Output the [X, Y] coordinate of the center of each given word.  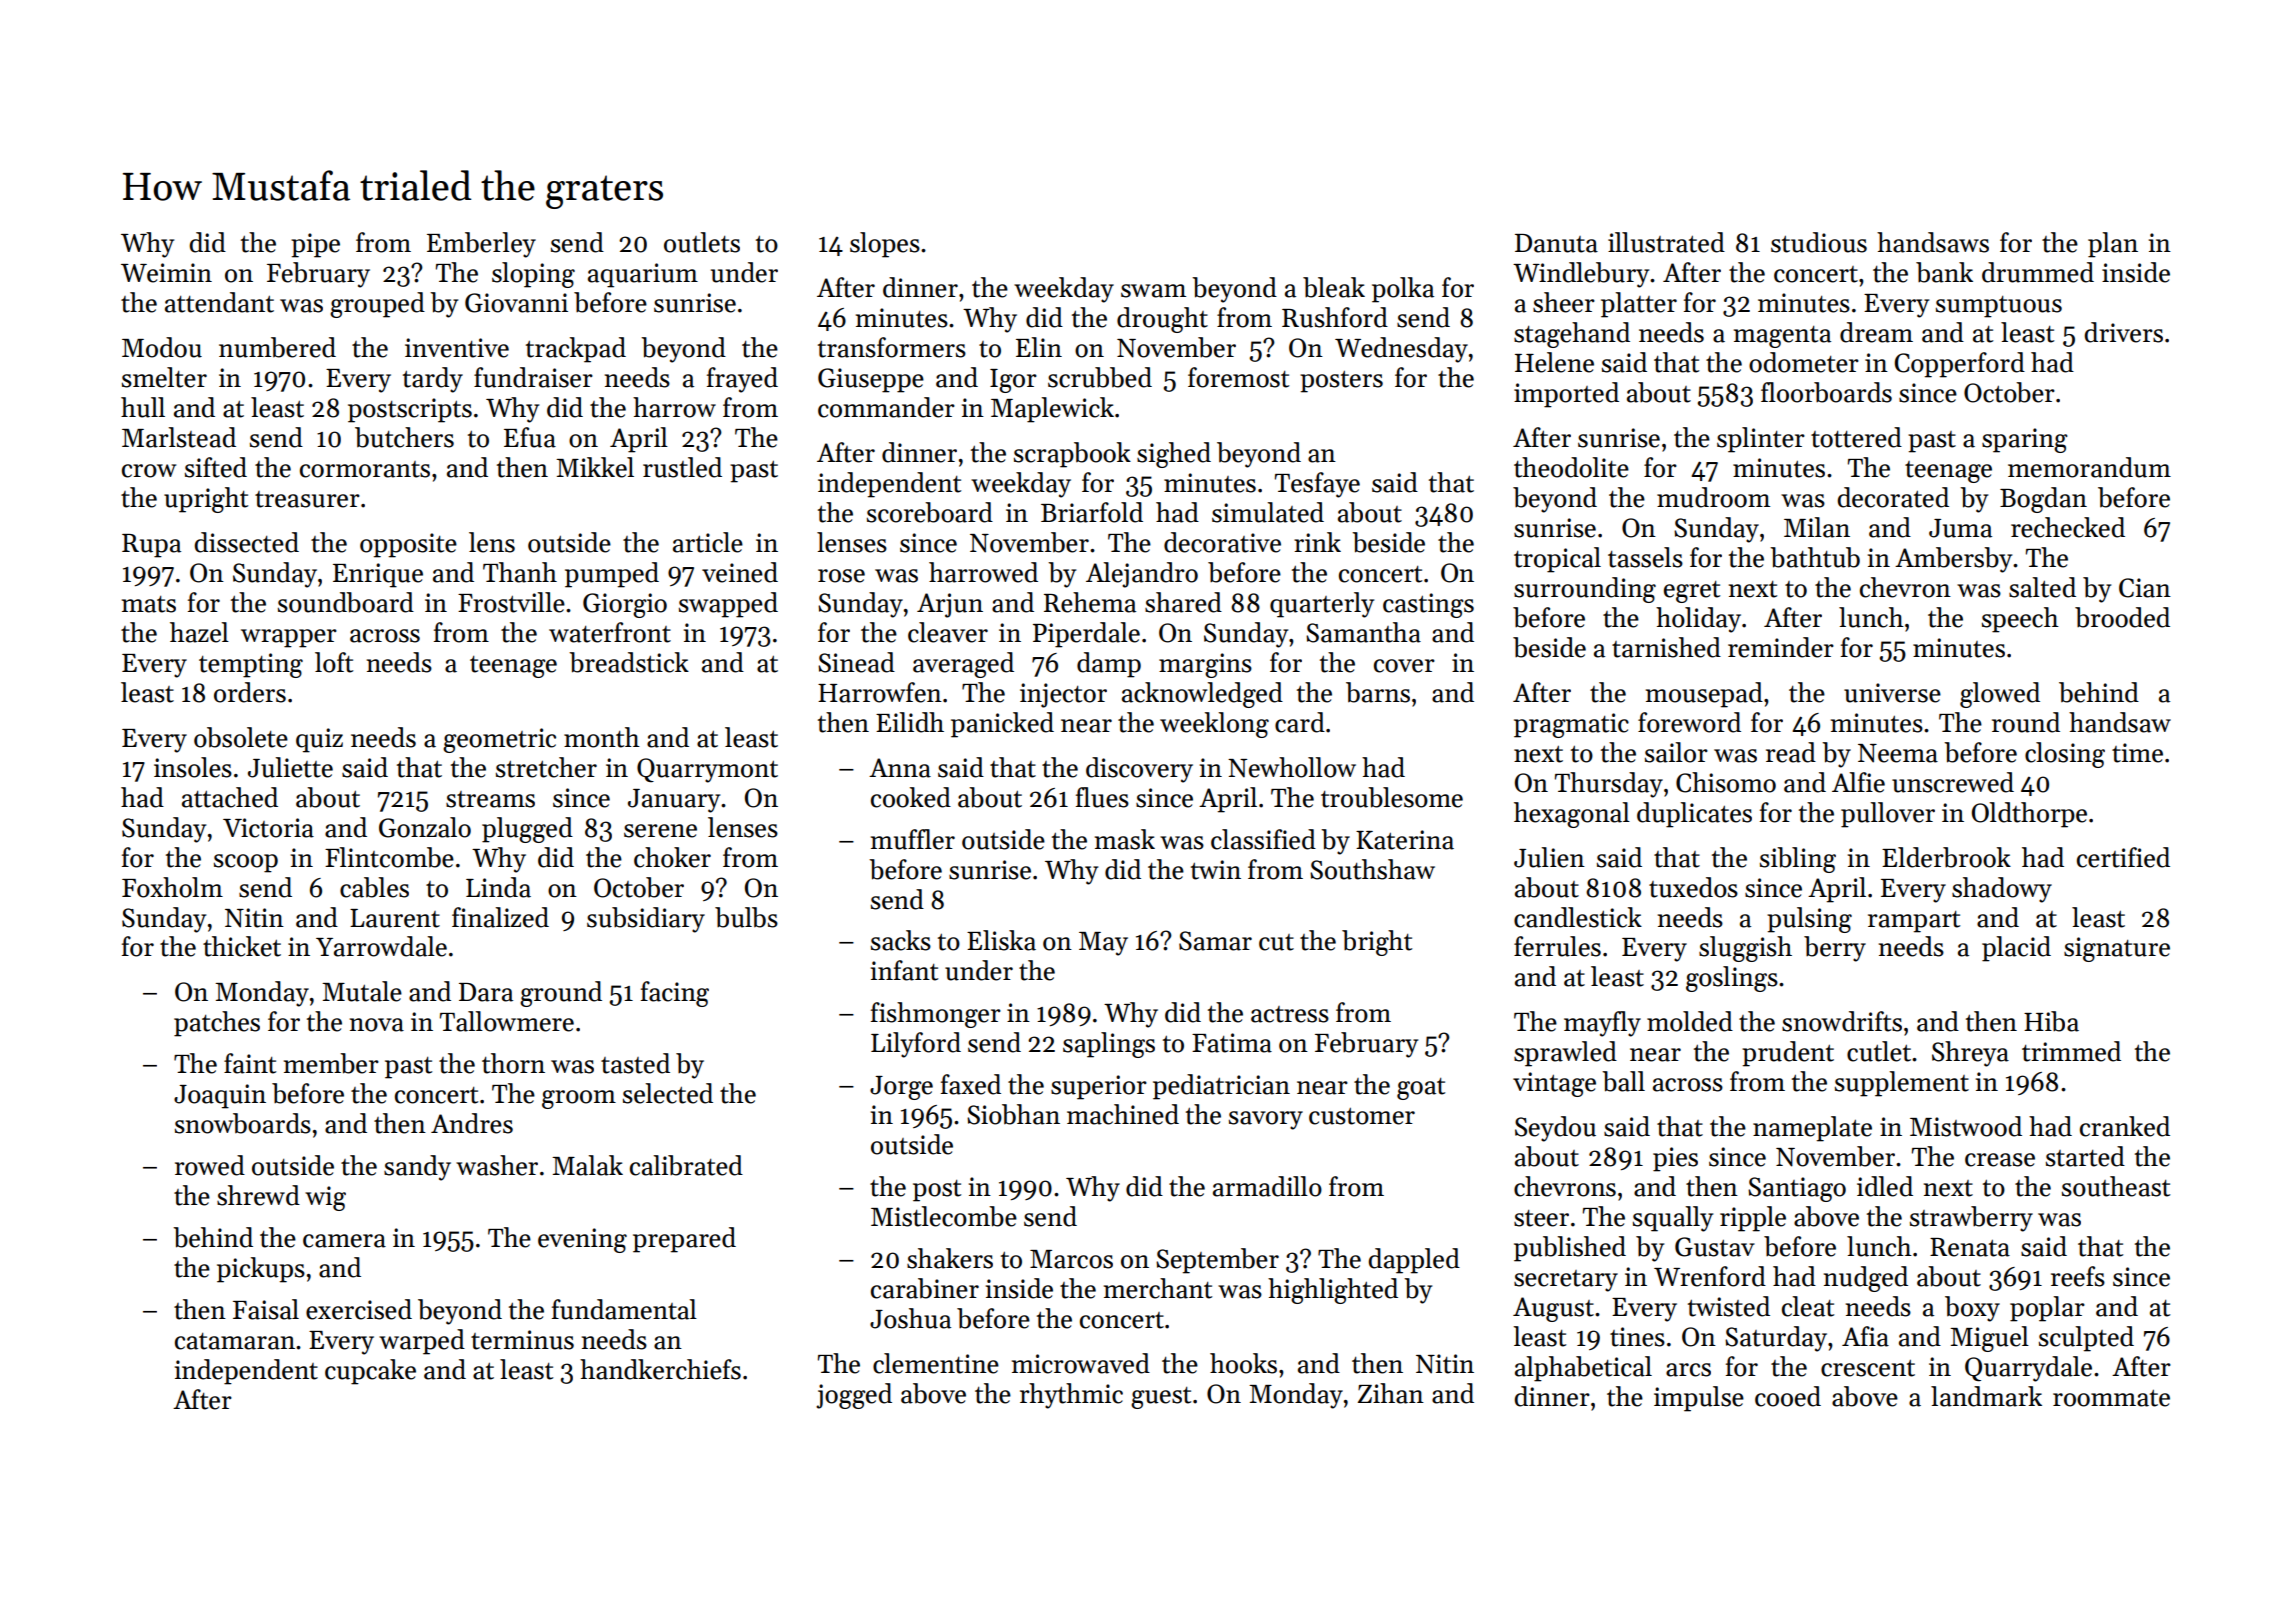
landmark [1986, 1396]
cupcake [370, 1372]
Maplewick [1052, 410]
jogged [854, 1396]
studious [1819, 242]
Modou [162, 347]
